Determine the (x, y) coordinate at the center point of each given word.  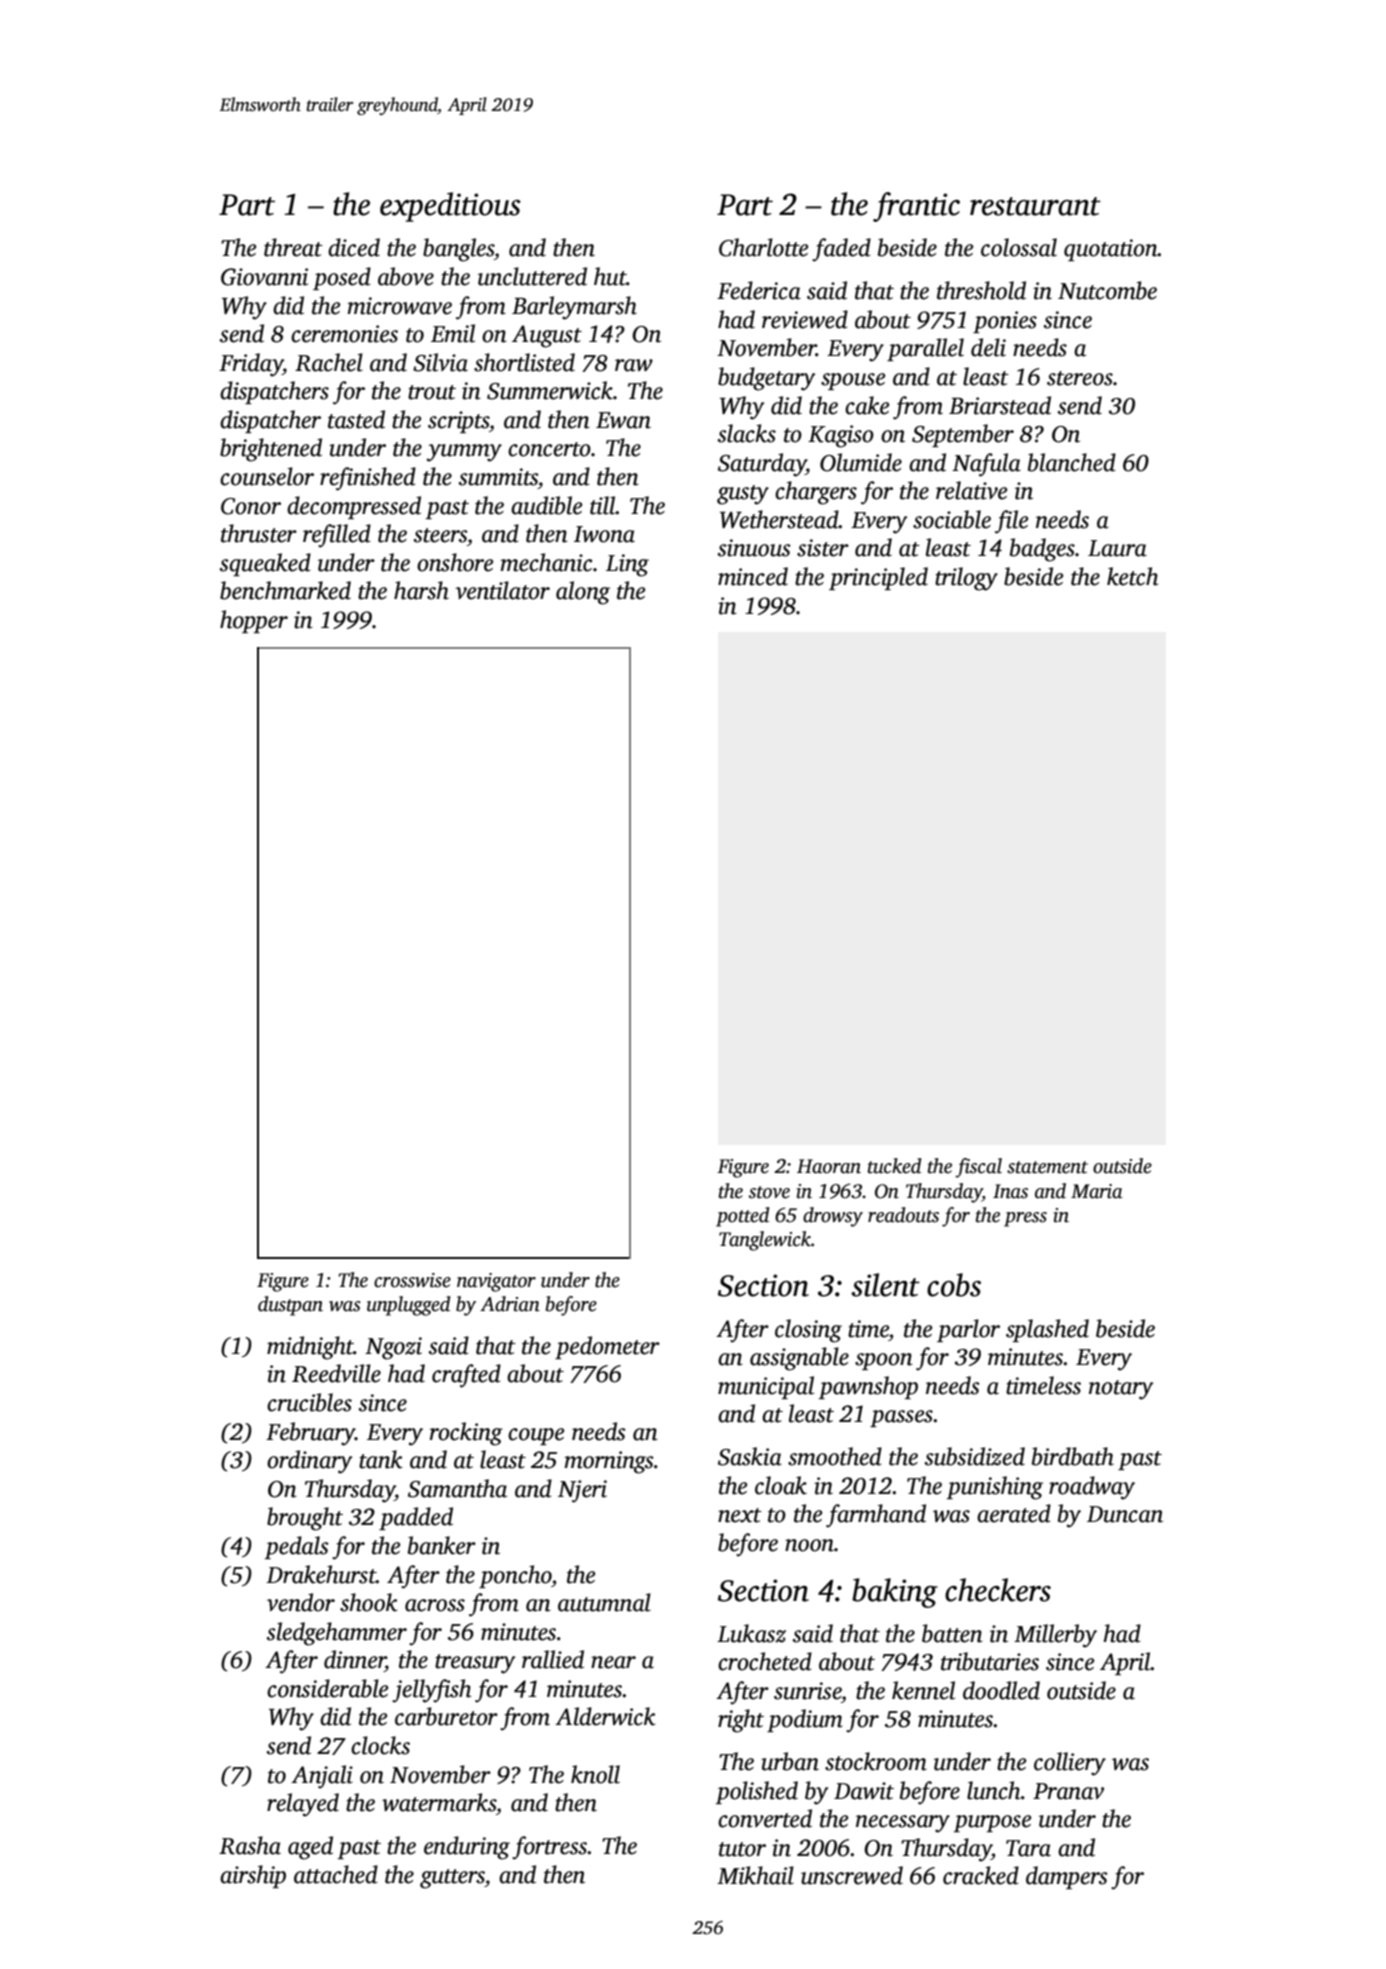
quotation (1111, 250)
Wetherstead (779, 519)
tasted (356, 419)
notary (1121, 1390)
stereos (1080, 378)
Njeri (582, 1491)
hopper (254, 621)
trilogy (966, 579)
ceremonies (344, 334)
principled (878, 578)
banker (442, 1545)
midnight (310, 1348)
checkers (998, 1590)
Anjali (322, 1777)
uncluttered (532, 276)
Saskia (750, 1456)
